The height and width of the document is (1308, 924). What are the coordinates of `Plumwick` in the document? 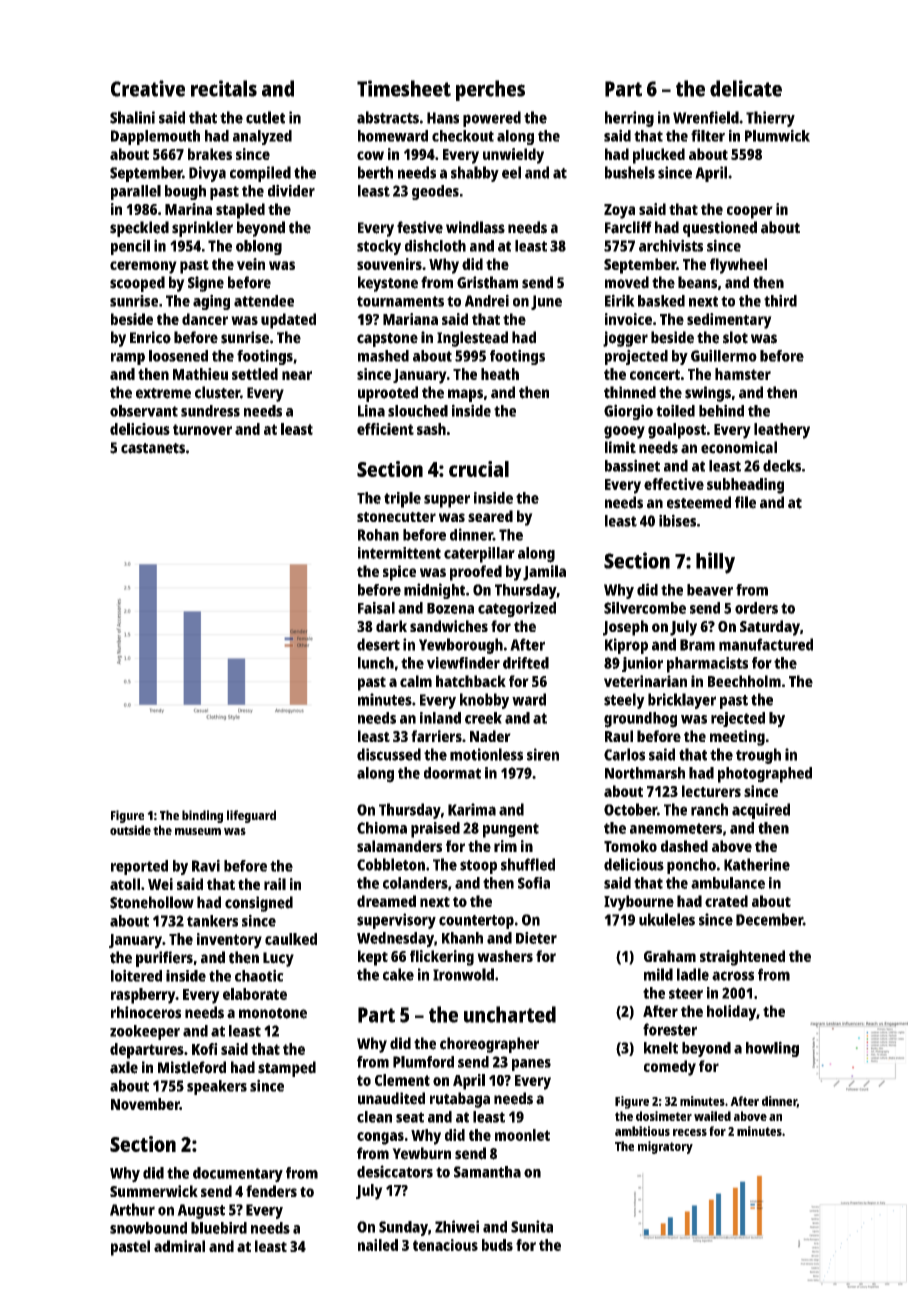 It's located at (777, 135).
